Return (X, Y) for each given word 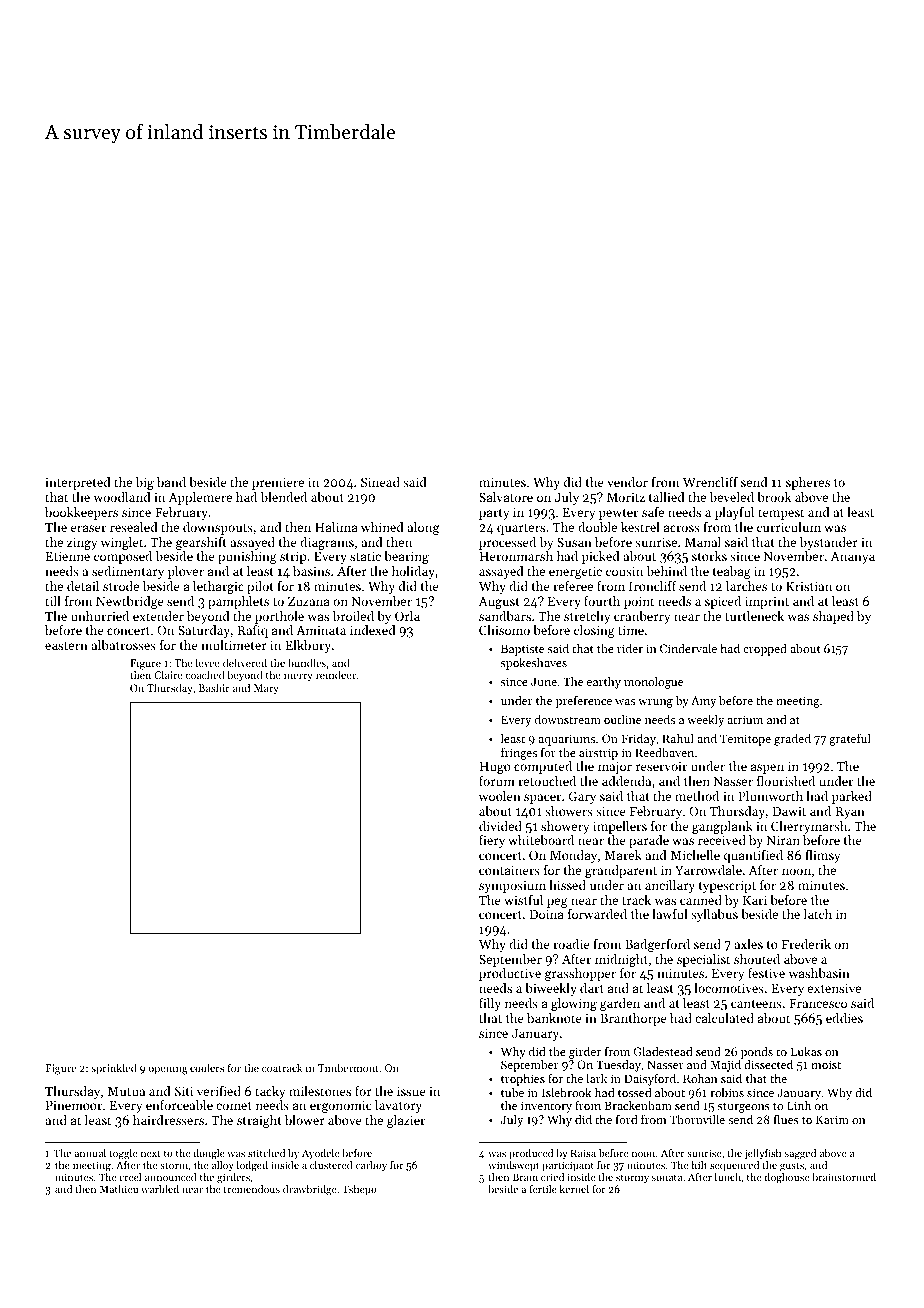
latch (817, 914)
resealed (134, 527)
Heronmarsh (516, 556)
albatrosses (123, 645)
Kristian (809, 586)
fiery (492, 841)
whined (382, 527)
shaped (833, 617)
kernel (574, 1189)
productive (510, 974)
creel (130, 1177)
